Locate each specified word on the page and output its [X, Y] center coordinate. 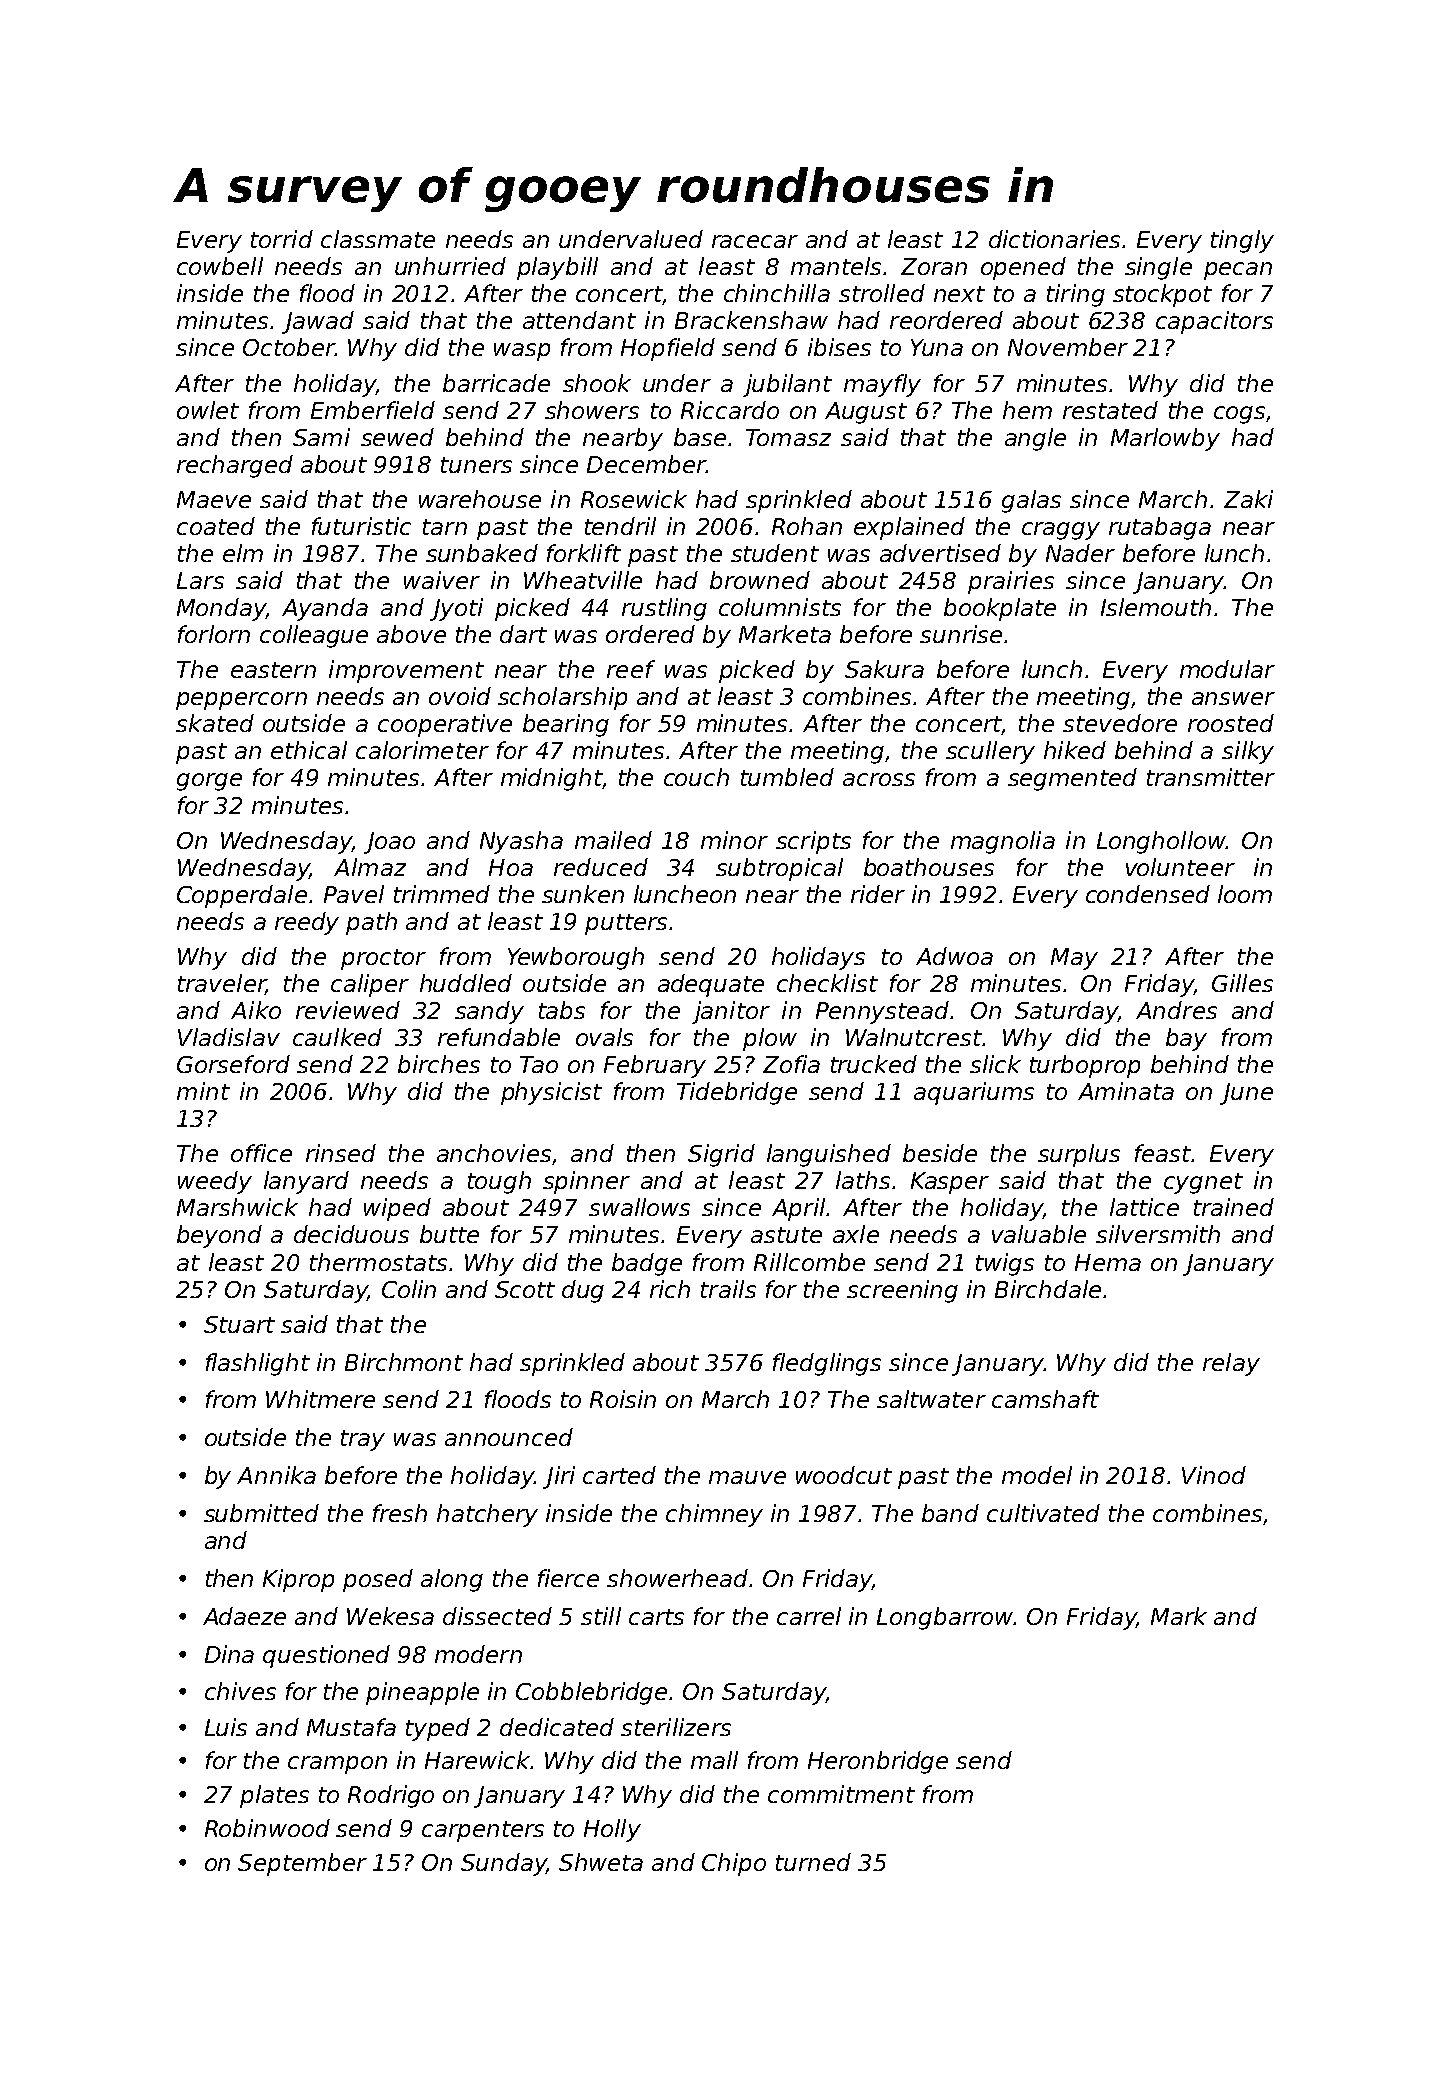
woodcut [844, 1475]
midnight [551, 779]
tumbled [787, 777]
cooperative [445, 725]
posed [378, 1580]
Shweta [601, 1862]
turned [813, 1862]
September [302, 1864]
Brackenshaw [751, 320]
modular [1227, 669]
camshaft [1045, 1399]
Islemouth [1156, 607]
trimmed [442, 894]
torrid [282, 239]
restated [1110, 410]
